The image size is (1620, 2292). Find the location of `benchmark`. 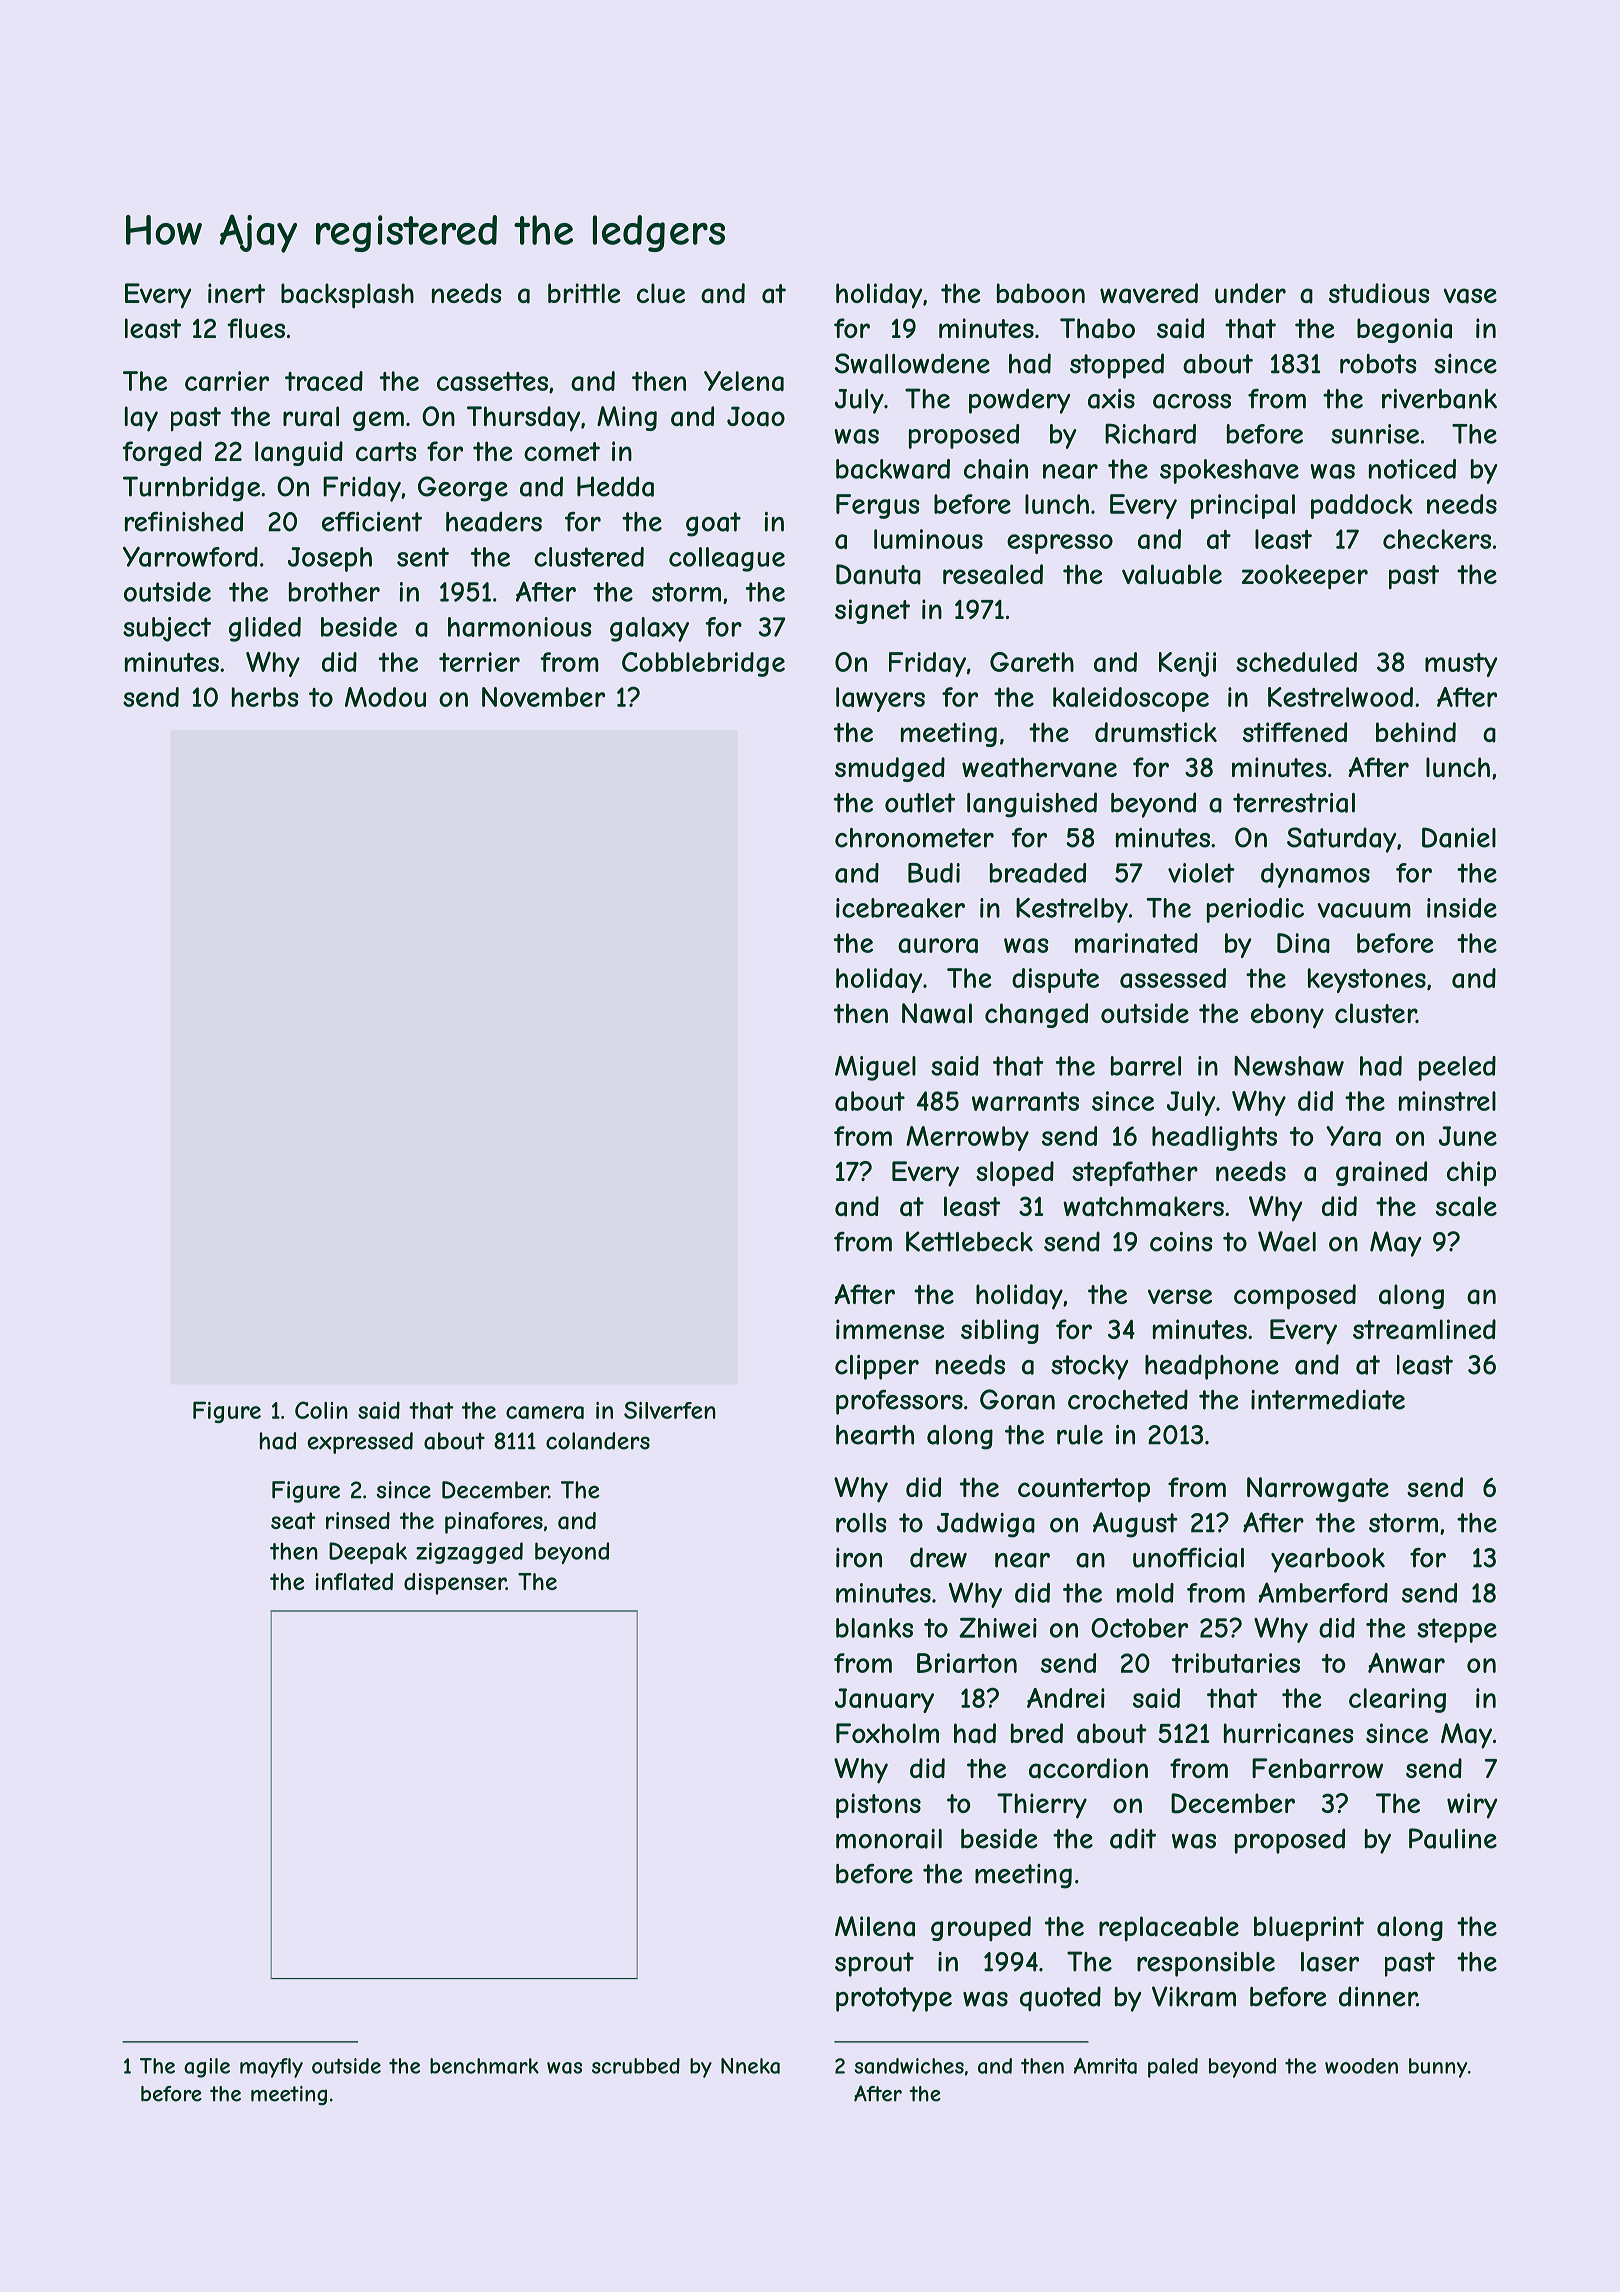

benchmark is located at coordinates (484, 2066).
